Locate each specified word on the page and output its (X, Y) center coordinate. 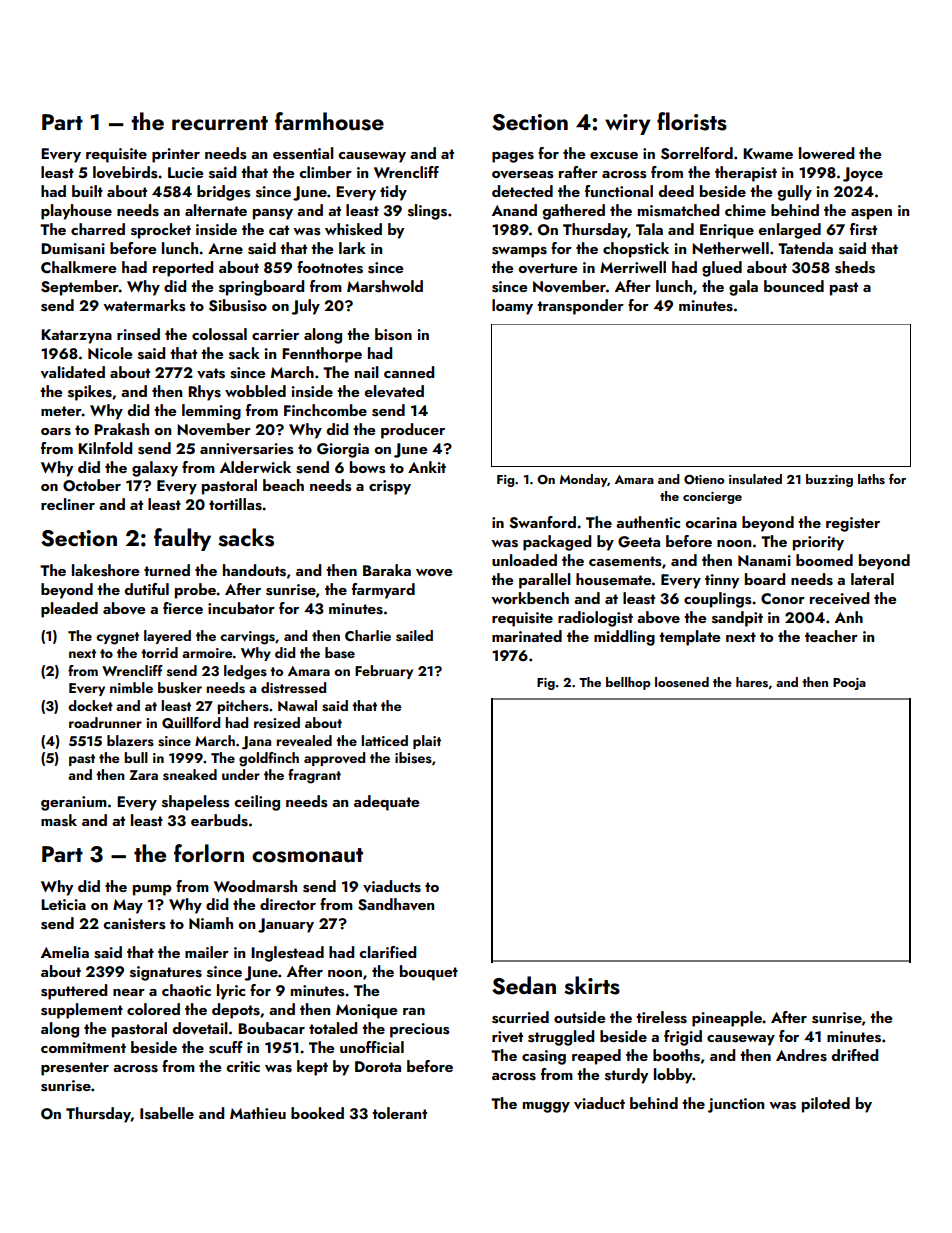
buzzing (829, 480)
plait (427, 742)
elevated (394, 391)
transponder (580, 307)
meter (61, 411)
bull (136, 757)
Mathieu (258, 1113)
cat (279, 230)
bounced (794, 286)
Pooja (849, 684)
